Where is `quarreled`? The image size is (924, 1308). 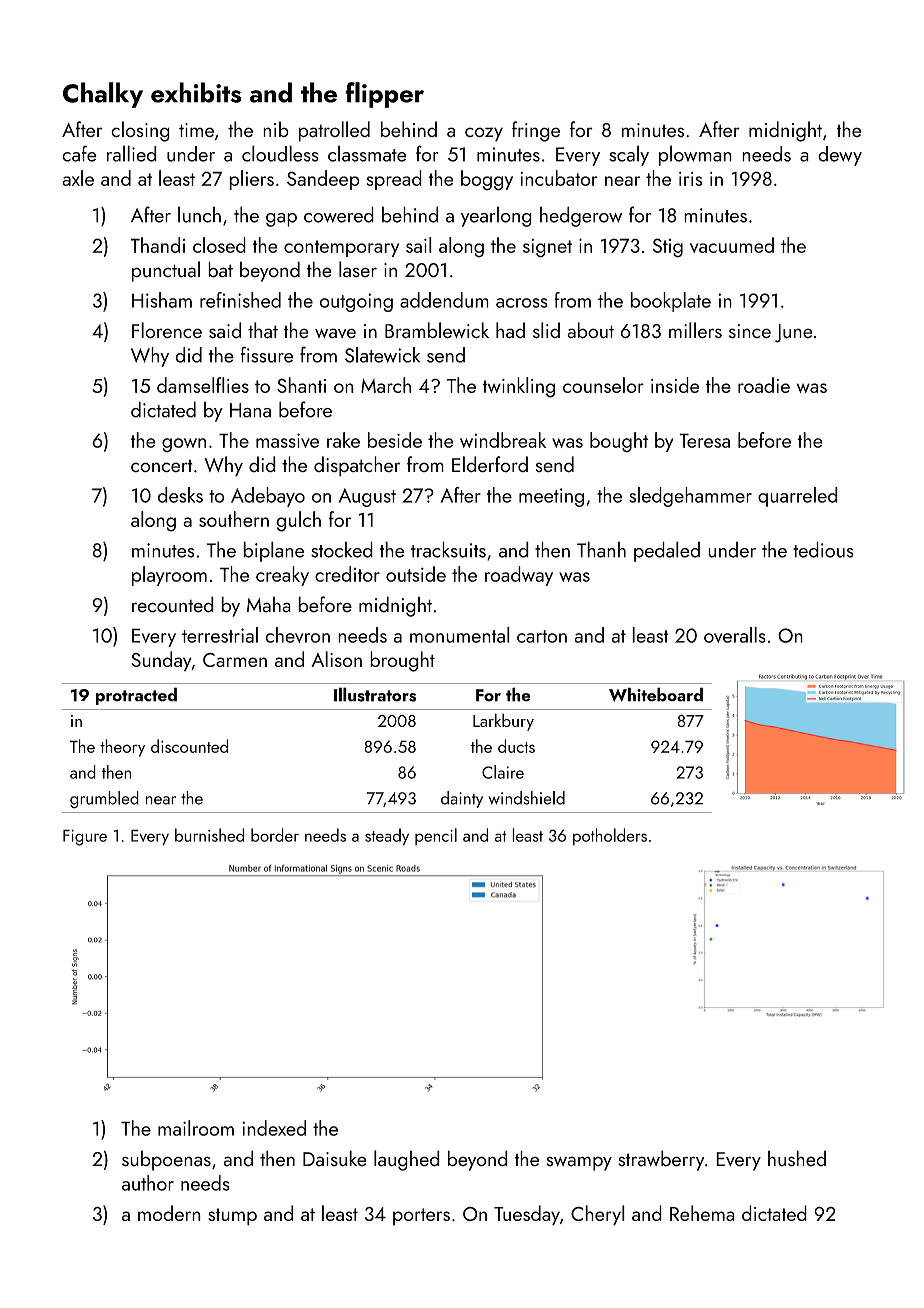
quarreled is located at coordinates (798, 497).
